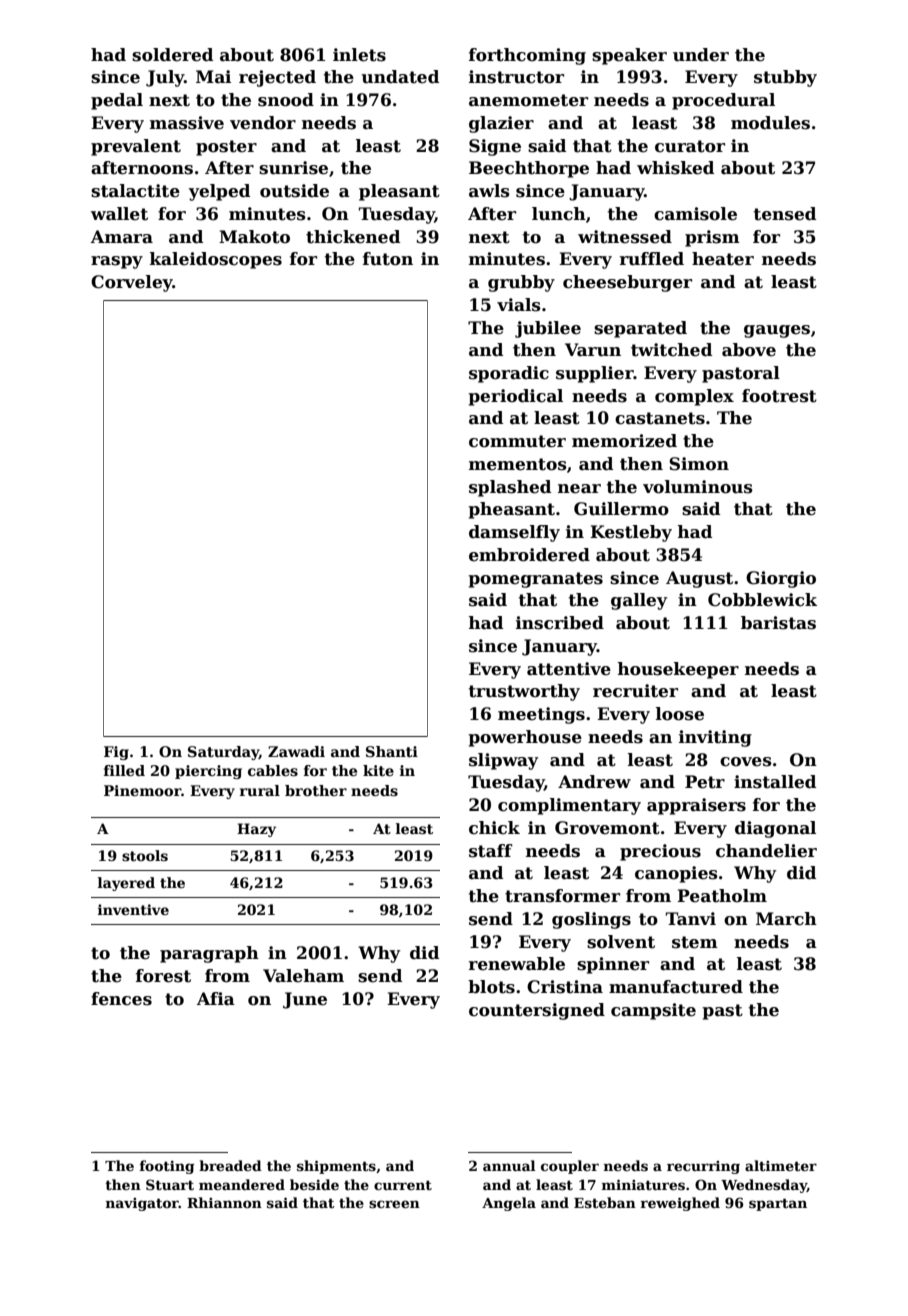 The height and width of the screenshot is (1316, 908). What do you see at coordinates (786, 919) in the screenshot?
I see `March` at bounding box center [786, 919].
